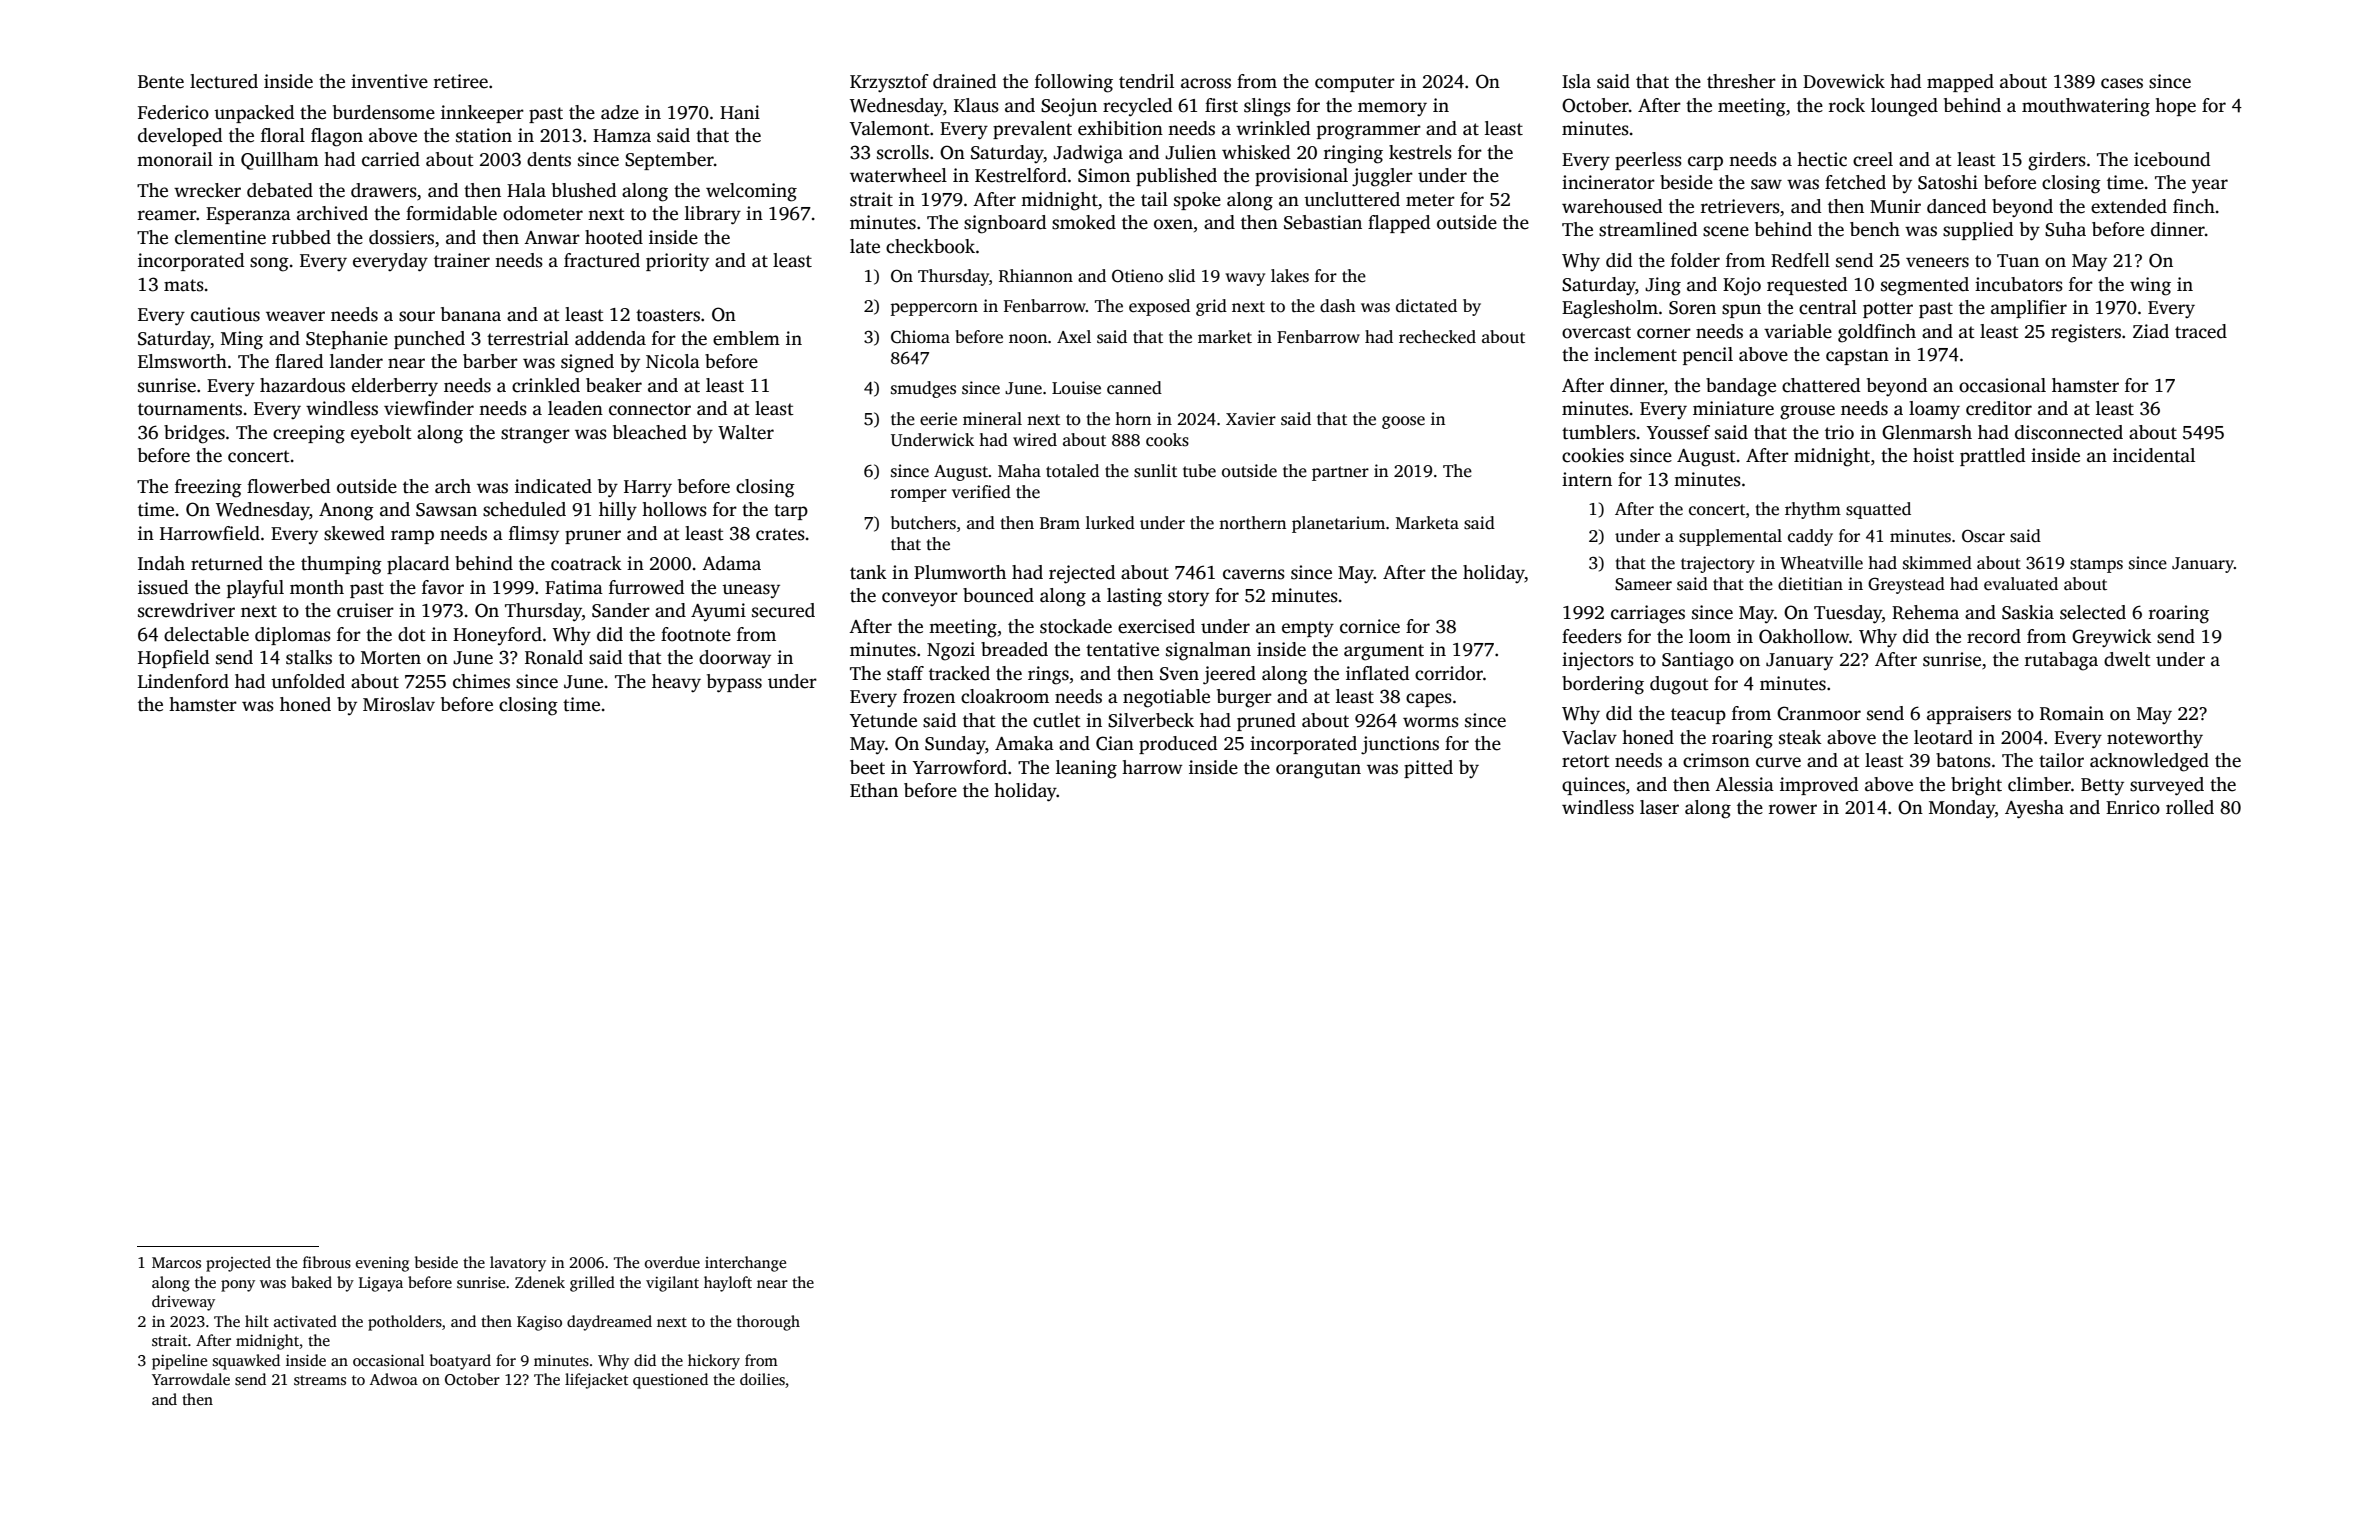  Describe the element at coordinates (1086, 769) in the image. I see `leaning` at that location.
